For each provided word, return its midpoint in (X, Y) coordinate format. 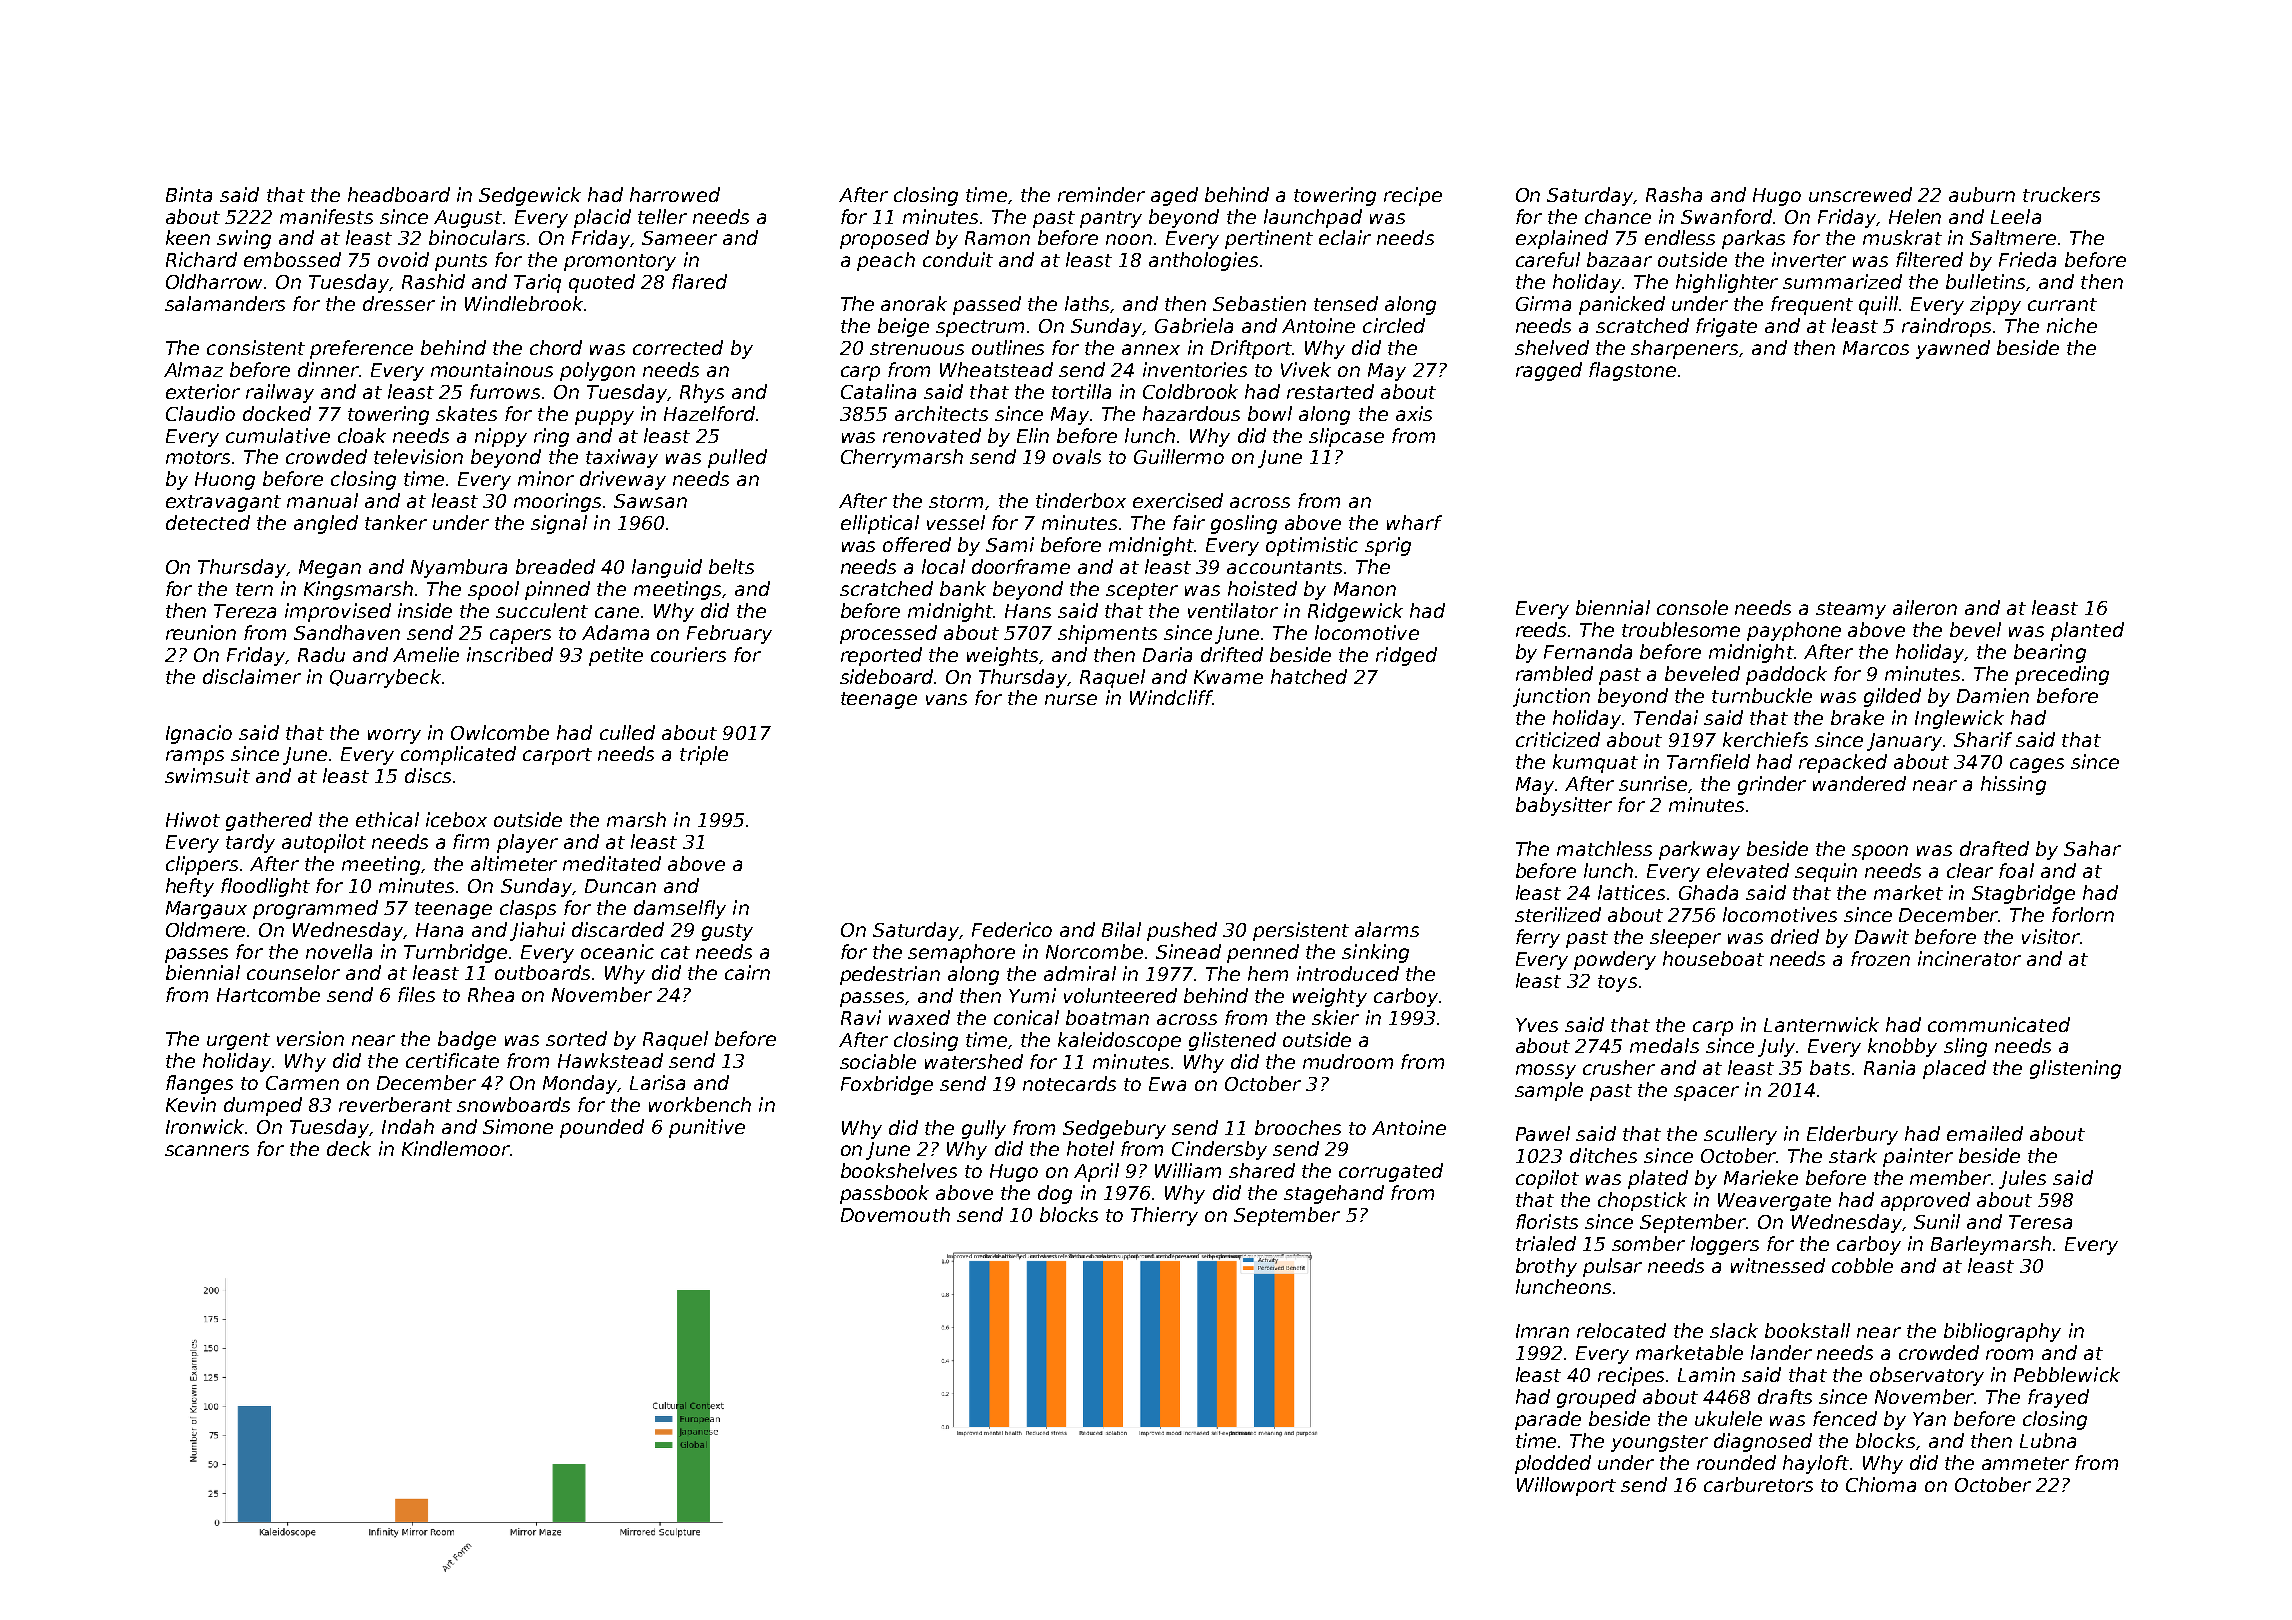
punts (461, 262)
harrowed (675, 194)
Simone (518, 1126)
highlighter (1727, 283)
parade (1548, 1420)
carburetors (1758, 1484)
